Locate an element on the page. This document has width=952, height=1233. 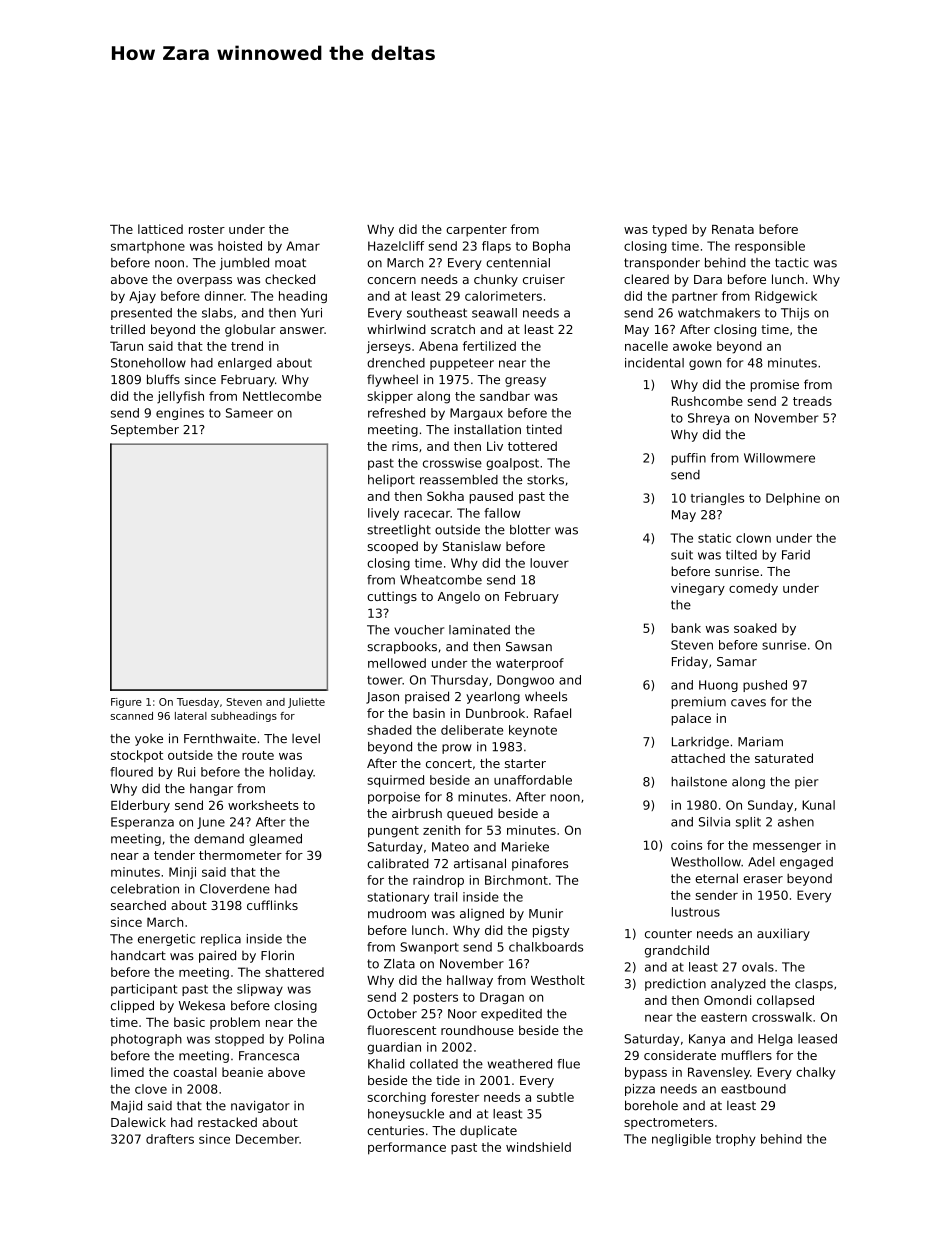
problem is located at coordinates (235, 1023).
